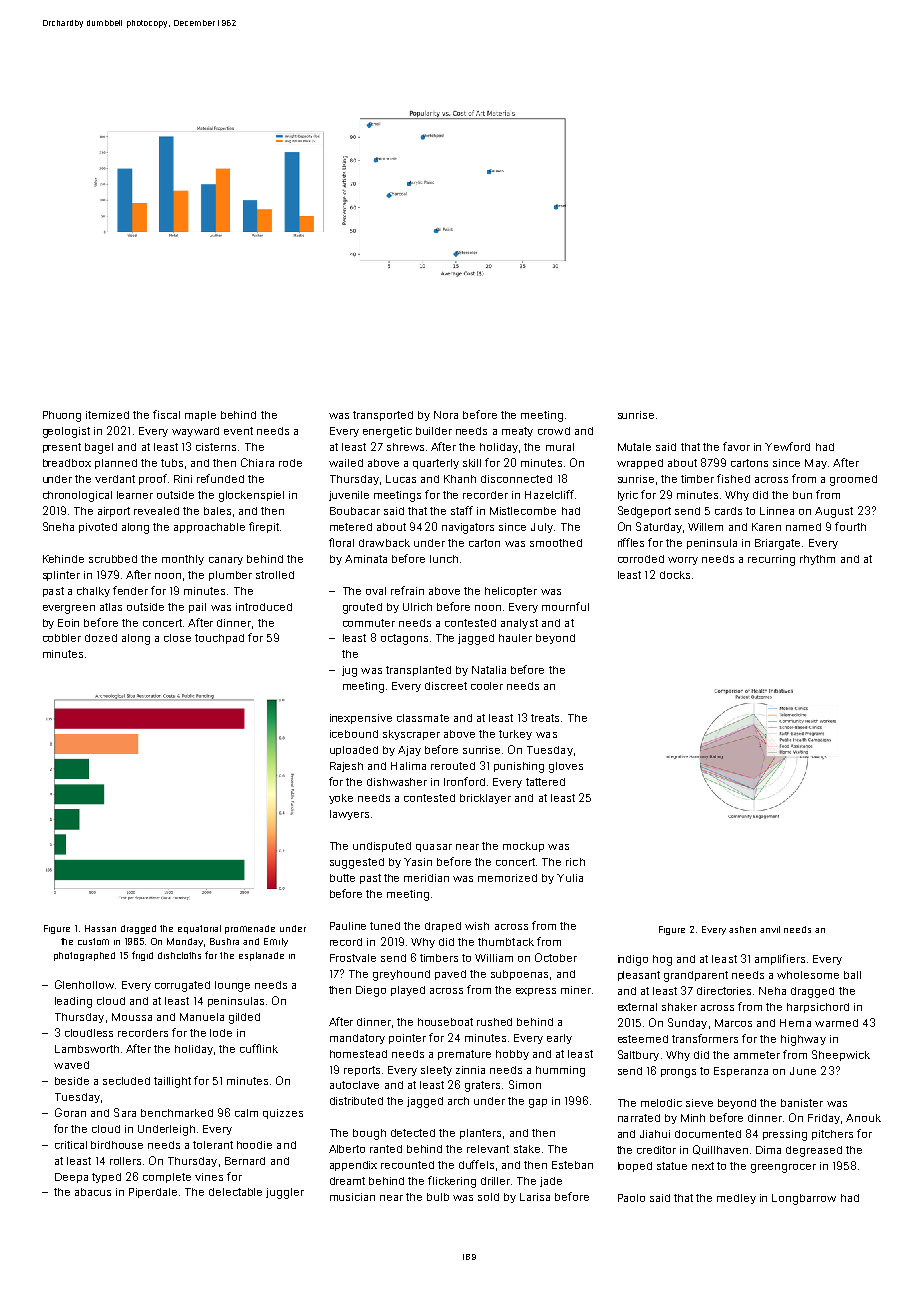 The image size is (924, 1308). Describe the element at coordinates (535, 1197) in the screenshot. I see `Larisa` at that location.
